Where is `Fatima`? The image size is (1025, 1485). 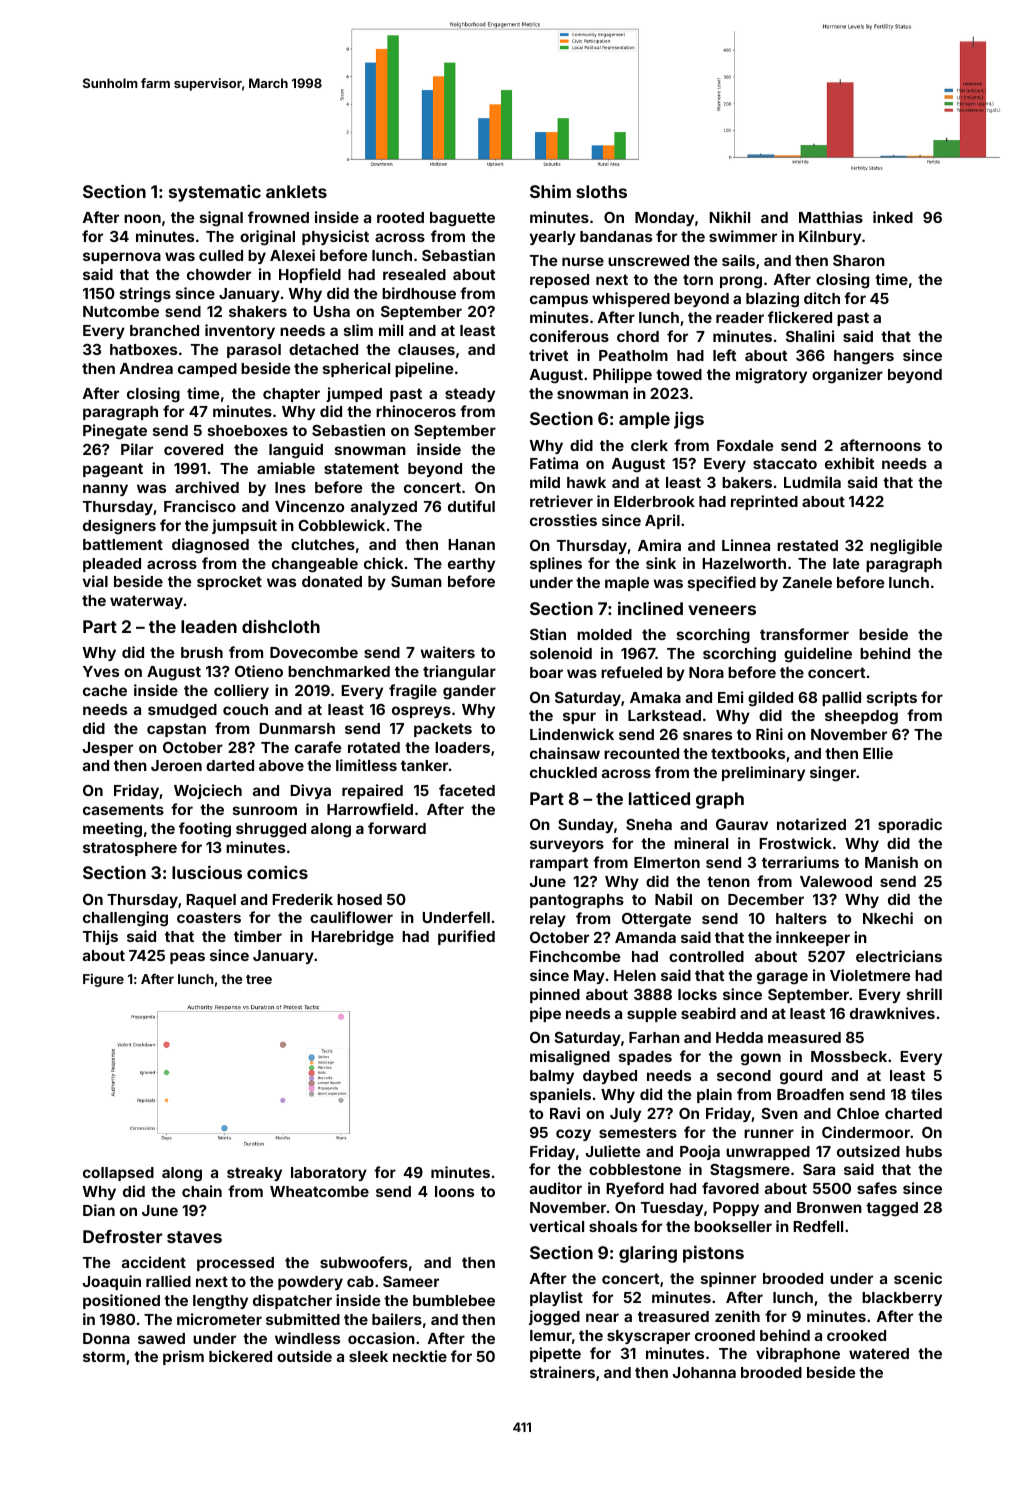
Fatima is located at coordinates (554, 463).
